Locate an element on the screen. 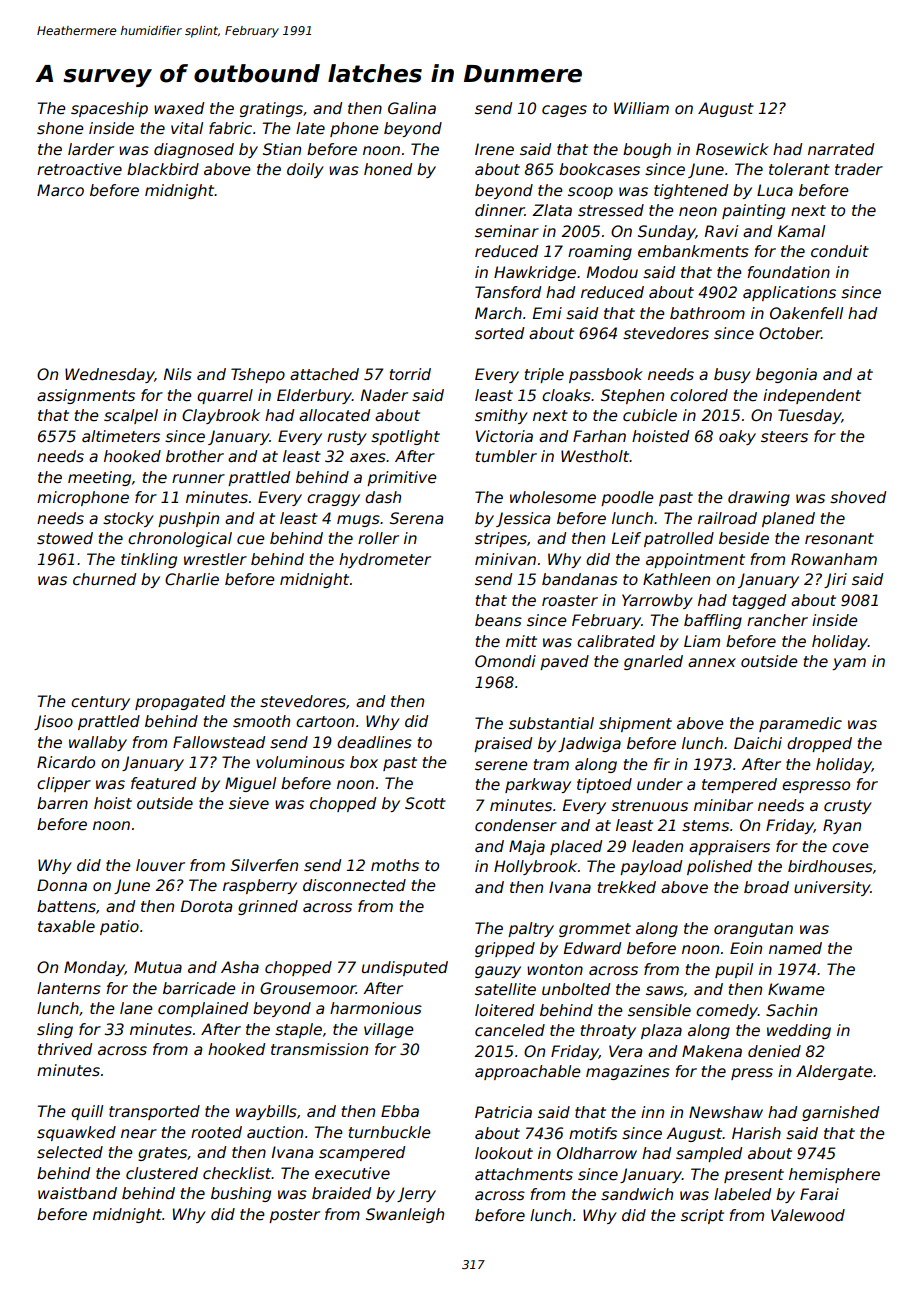 The height and width of the screenshot is (1308, 924). meeting is located at coordinates (99, 478).
